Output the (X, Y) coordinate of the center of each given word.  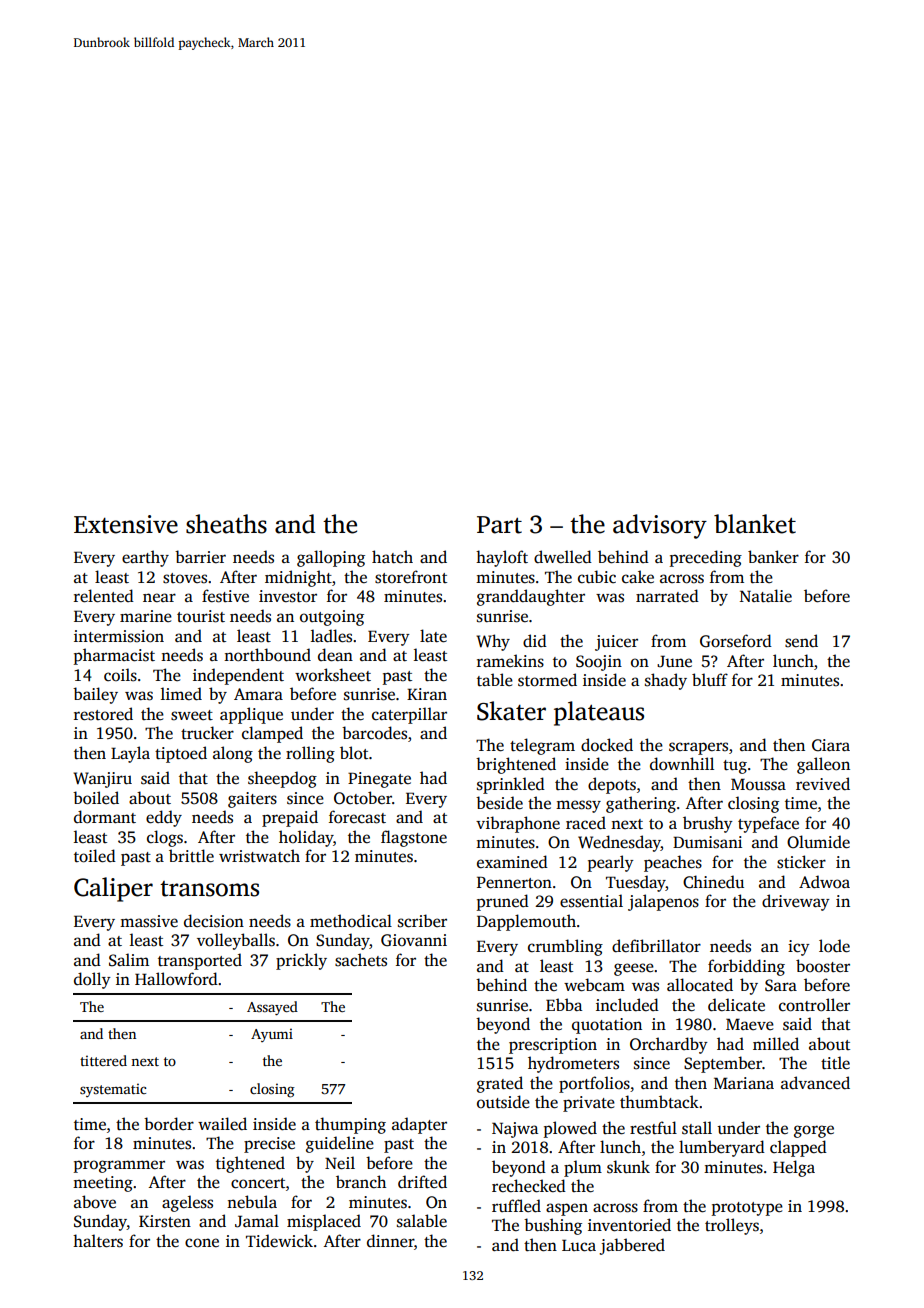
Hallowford (176, 979)
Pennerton (514, 882)
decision (214, 921)
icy (799, 948)
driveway (796, 902)
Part (499, 525)
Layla (130, 754)
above (95, 1202)
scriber (422, 921)
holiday (306, 838)
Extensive (126, 524)
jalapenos (663, 902)
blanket (755, 524)
